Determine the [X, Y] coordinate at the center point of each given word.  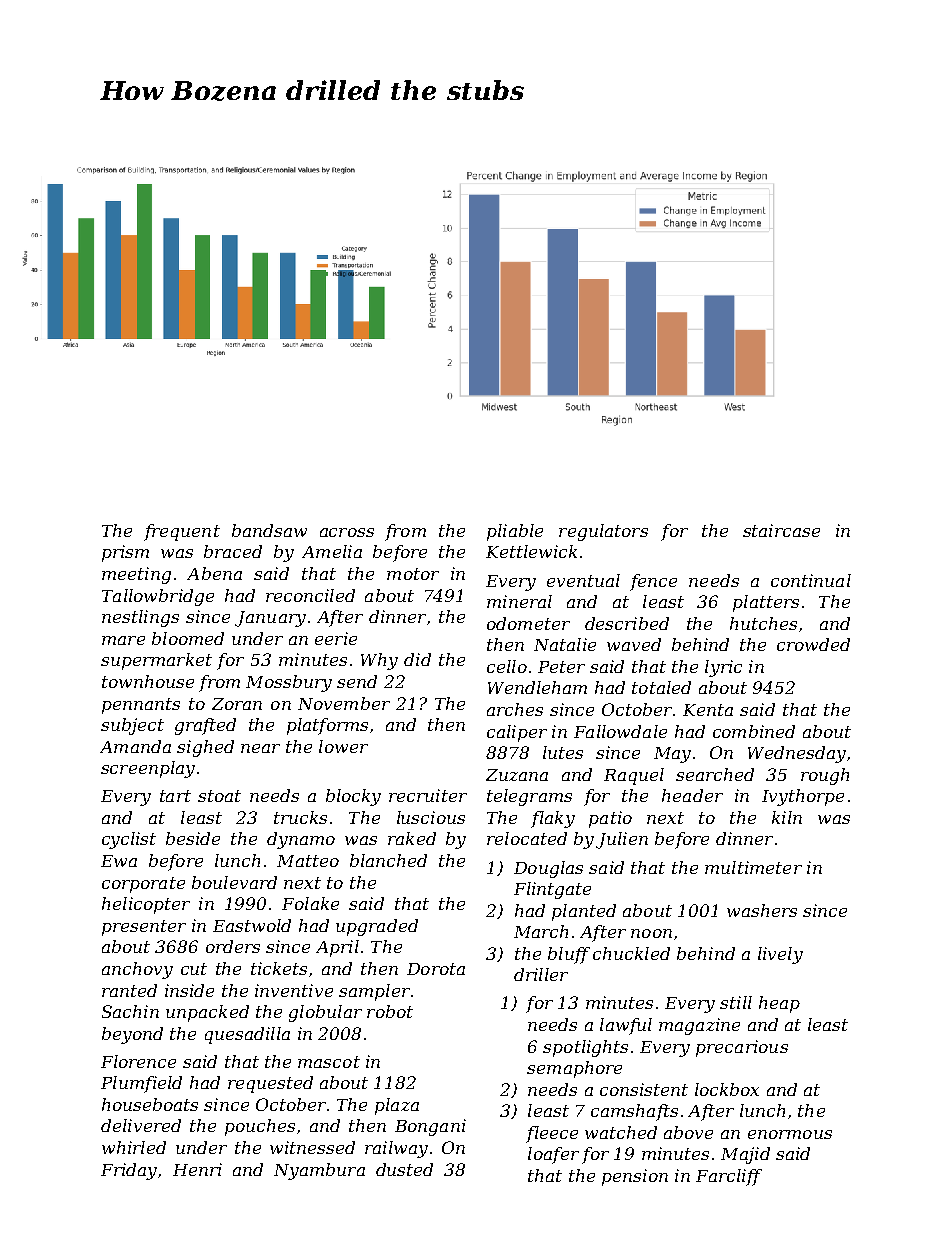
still [736, 1002]
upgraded [377, 927]
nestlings [140, 618]
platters [766, 603]
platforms [327, 726]
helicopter [146, 905]
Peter [561, 667]
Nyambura [319, 1171]
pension [635, 1177]
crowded [813, 644]
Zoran [237, 704]
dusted [404, 1169]
